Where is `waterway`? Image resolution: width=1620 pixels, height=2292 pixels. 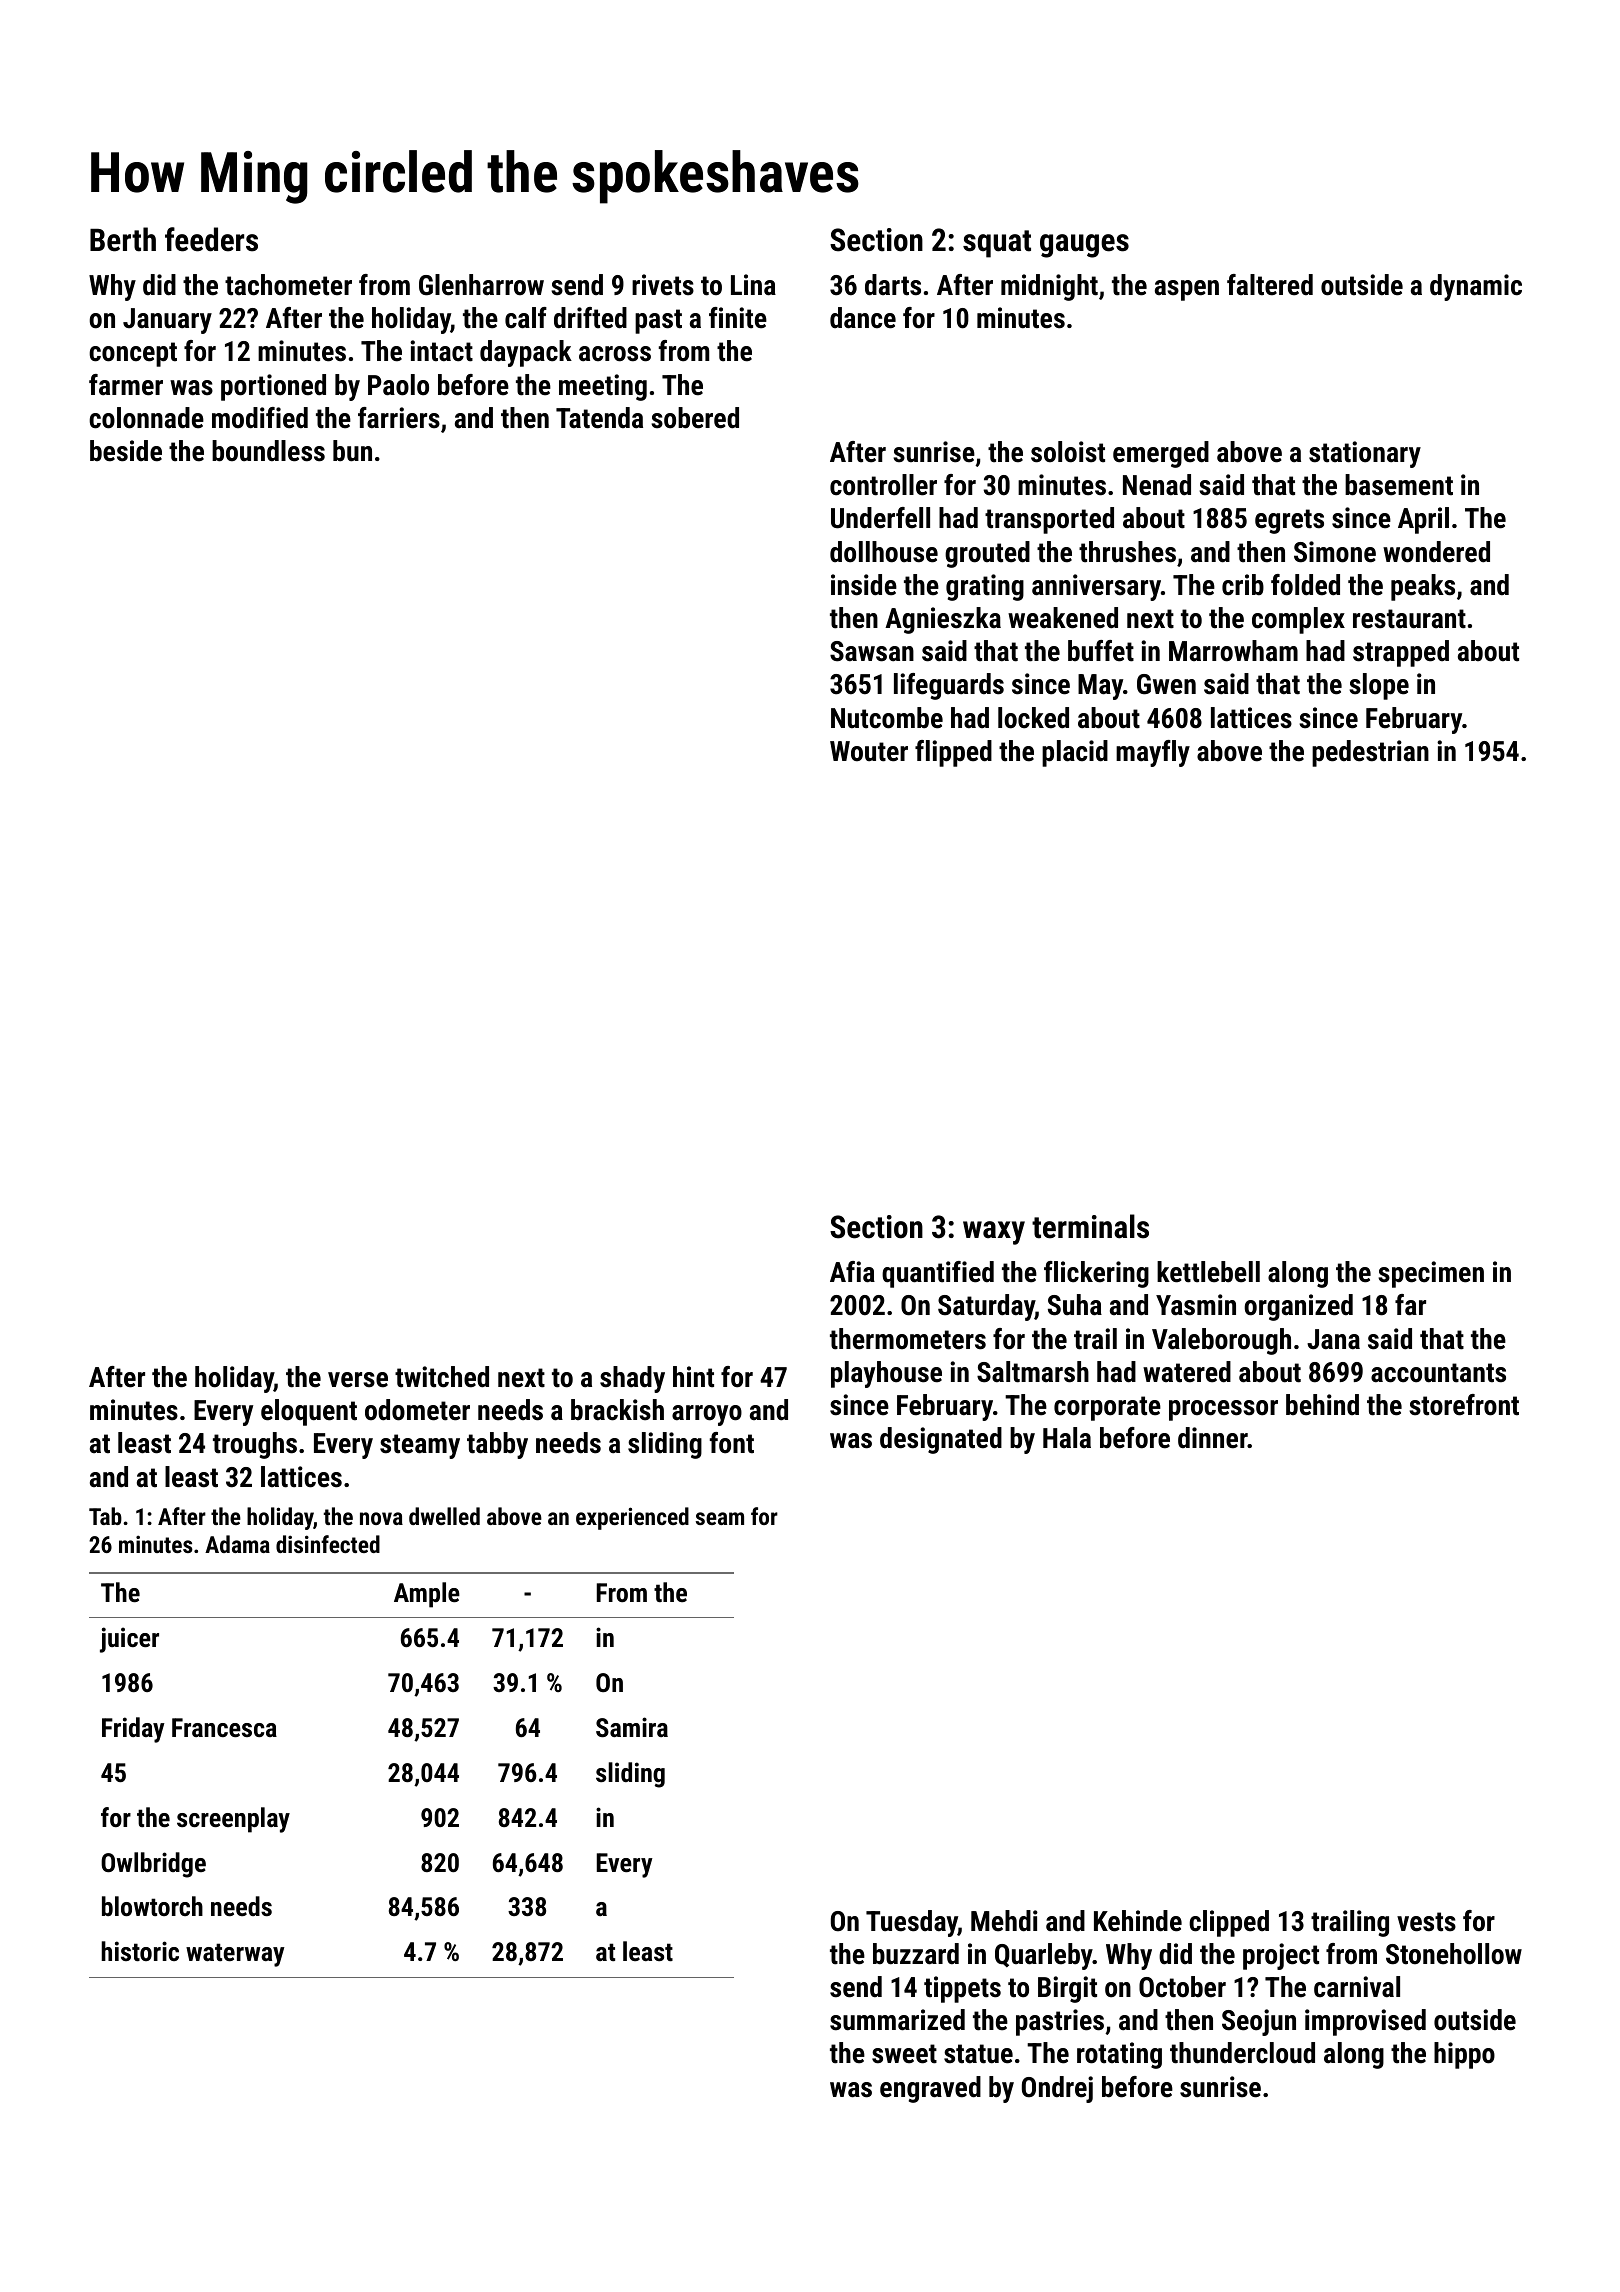
waterway is located at coordinates (235, 1955).
